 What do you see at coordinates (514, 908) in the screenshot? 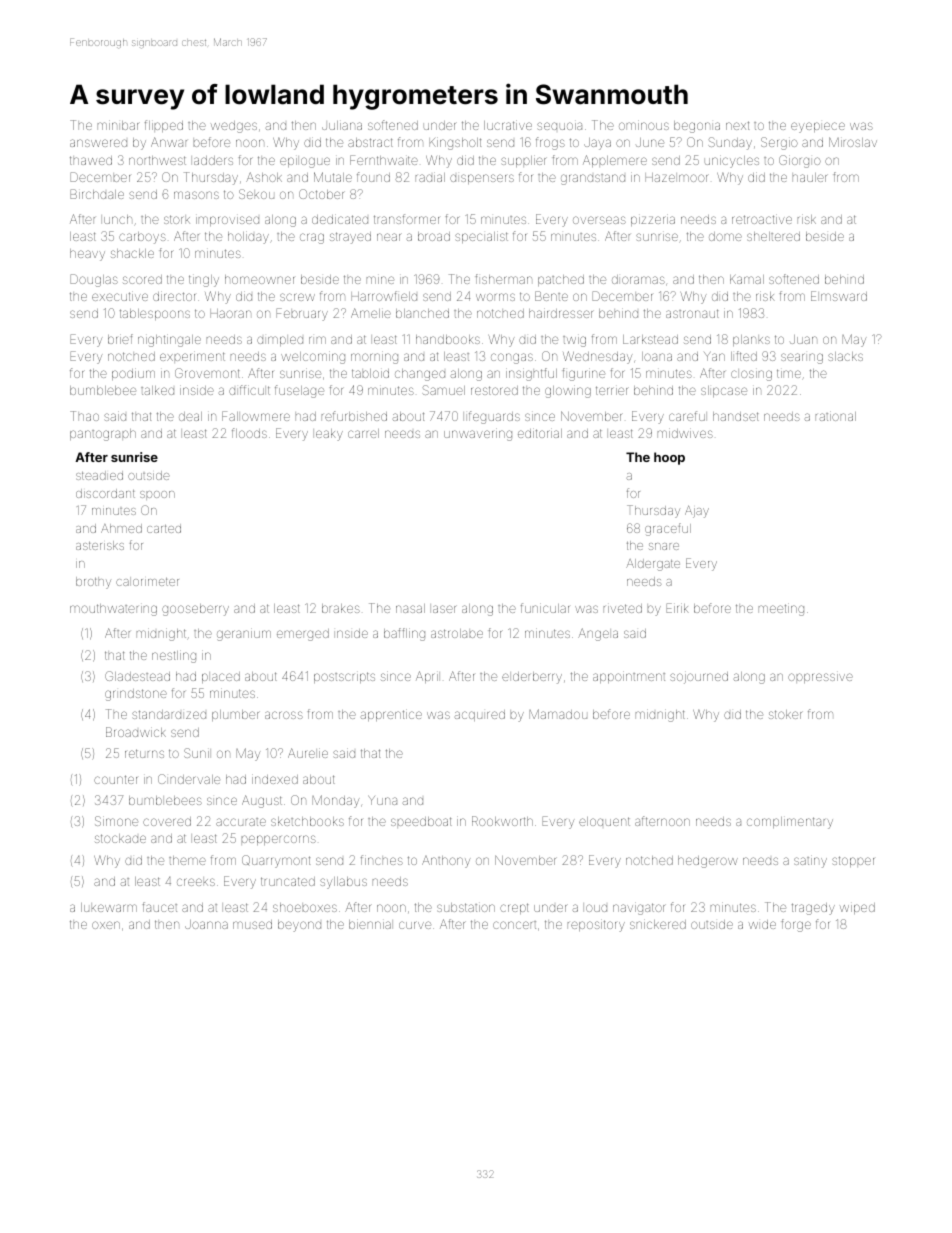
I see `crept` at bounding box center [514, 908].
